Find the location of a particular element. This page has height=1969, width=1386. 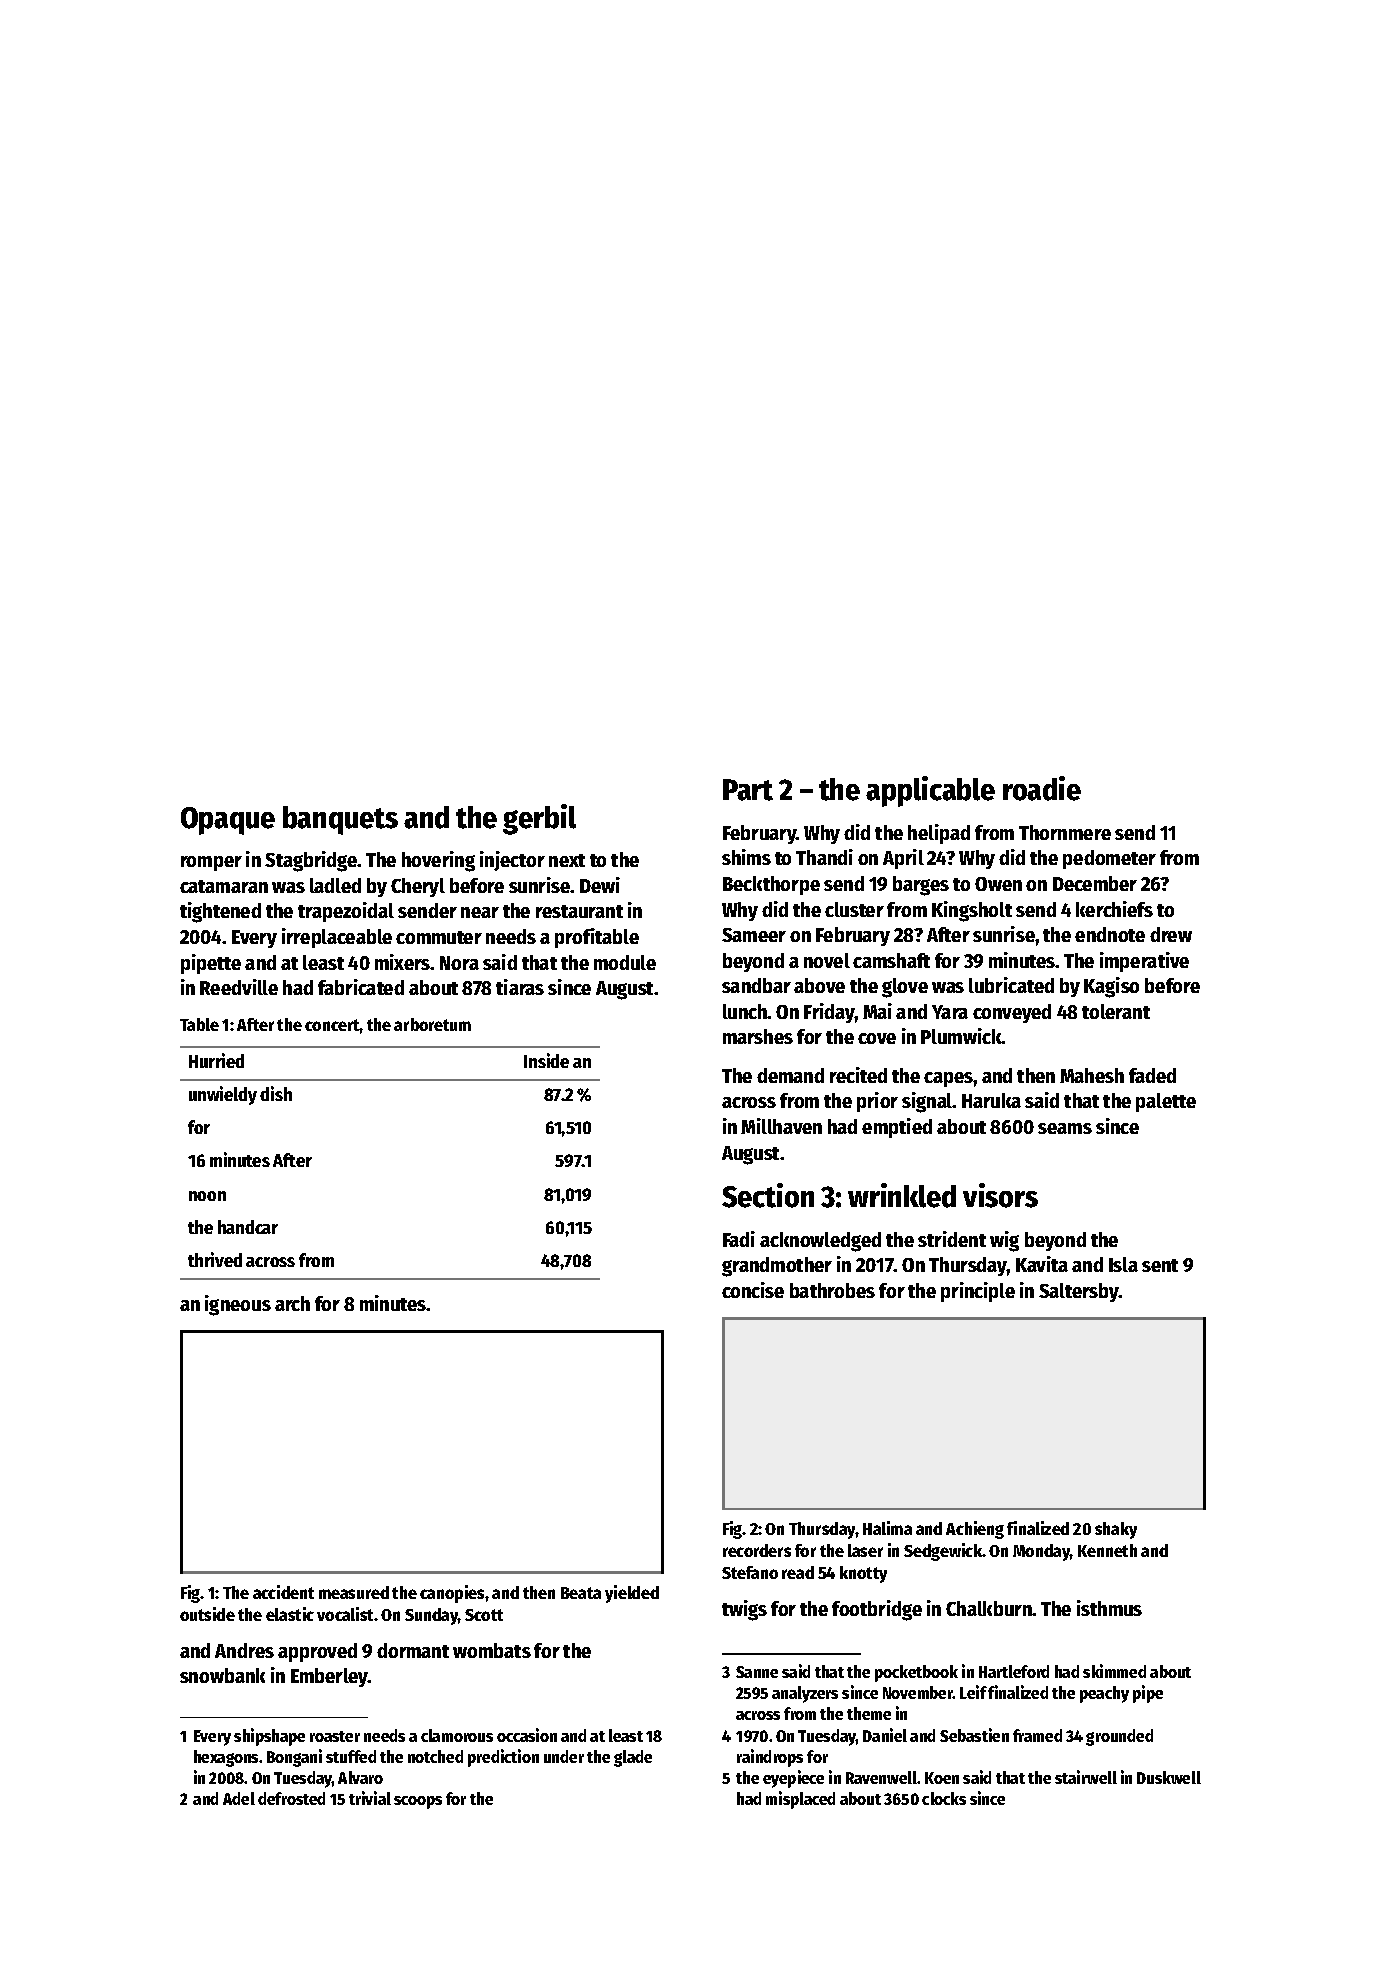

applicable is located at coordinates (930, 791).
